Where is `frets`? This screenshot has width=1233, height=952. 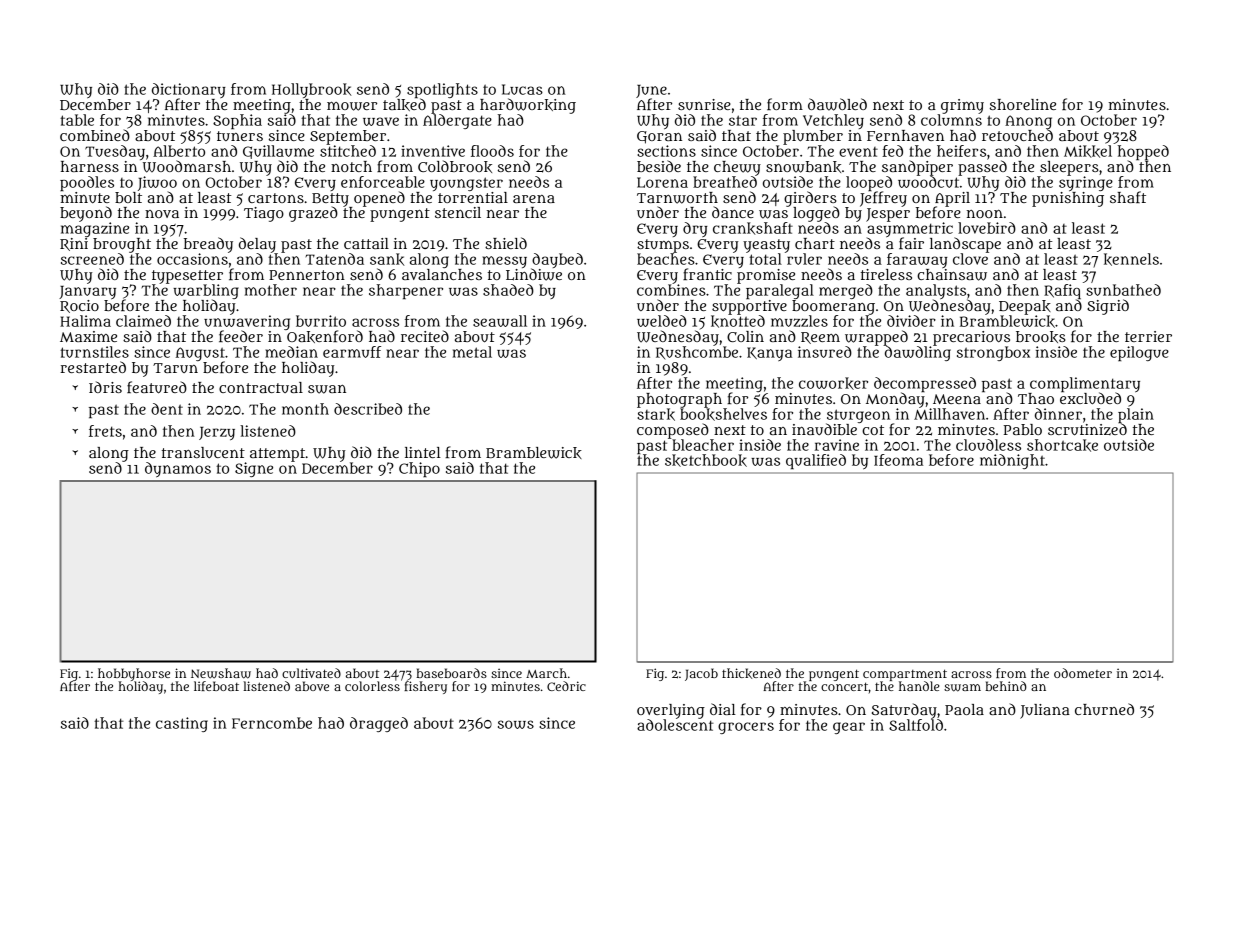
frets is located at coordinates (105, 431).
